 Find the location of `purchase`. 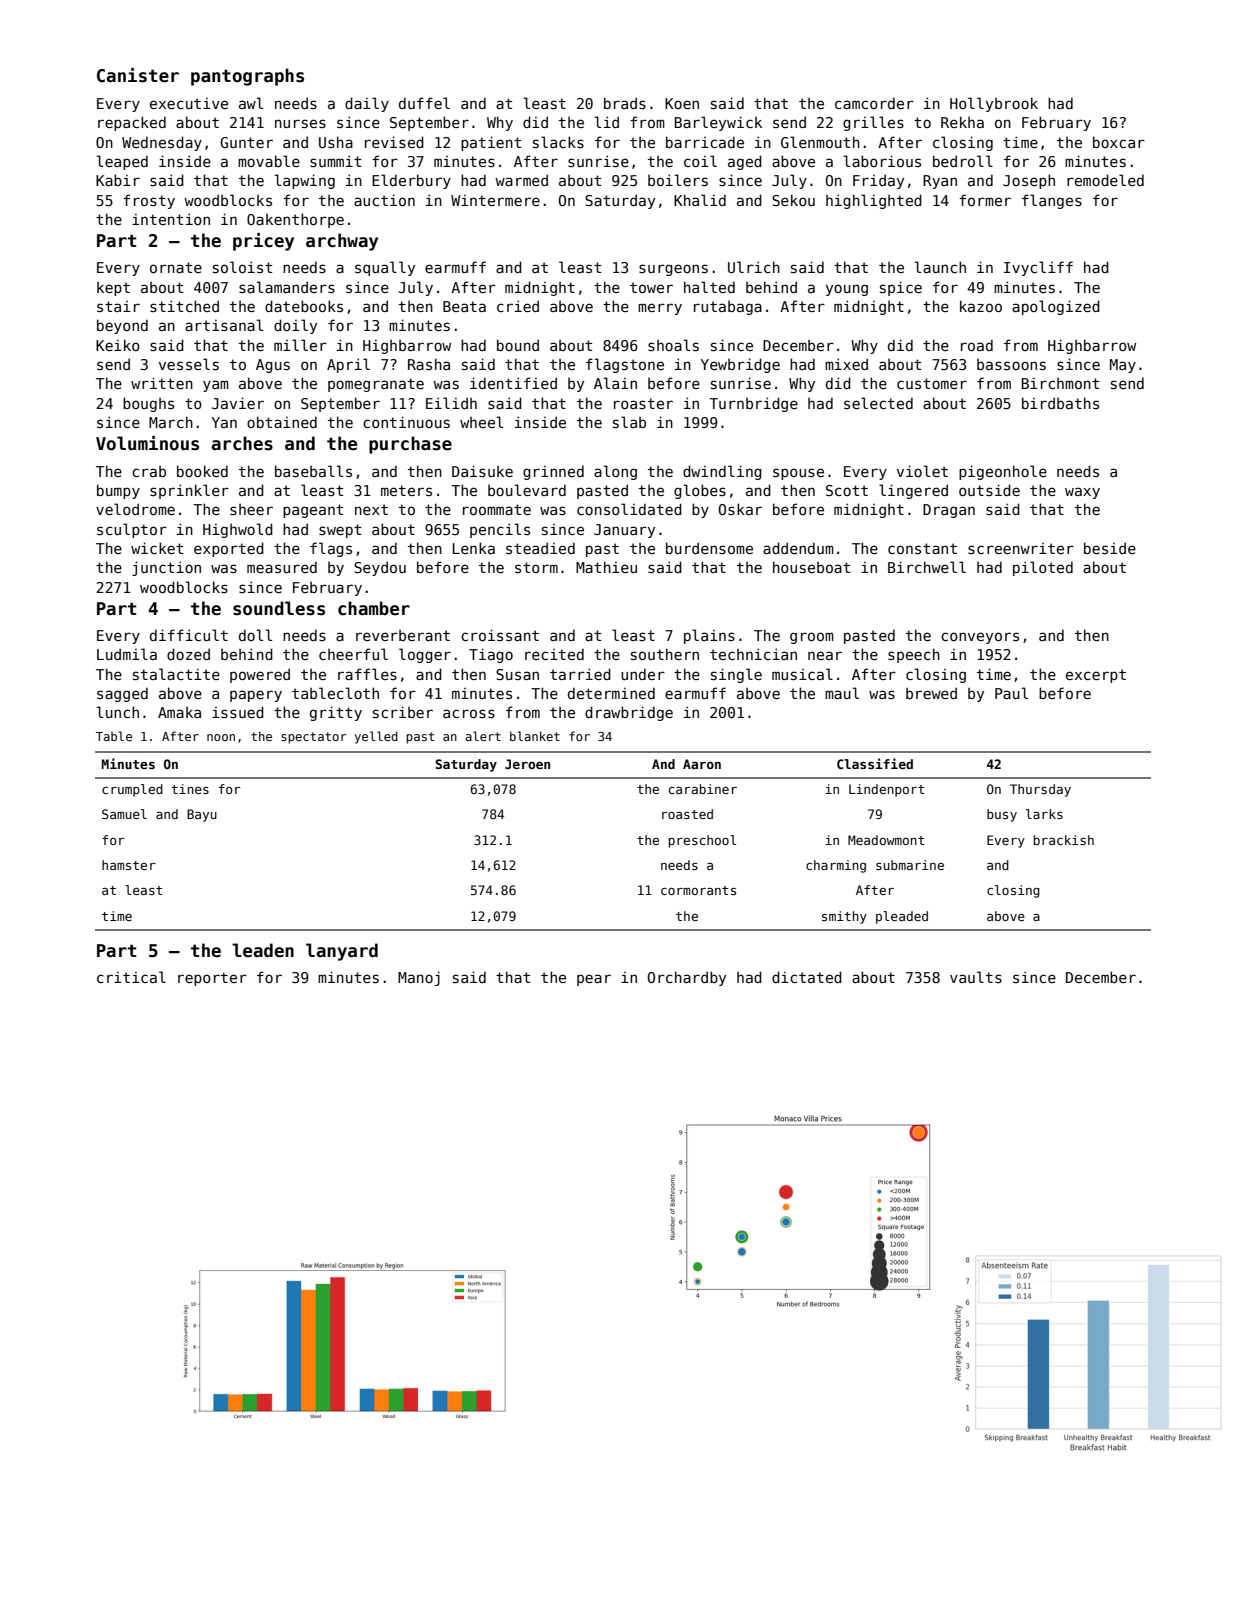

purchase is located at coordinates (410, 445).
